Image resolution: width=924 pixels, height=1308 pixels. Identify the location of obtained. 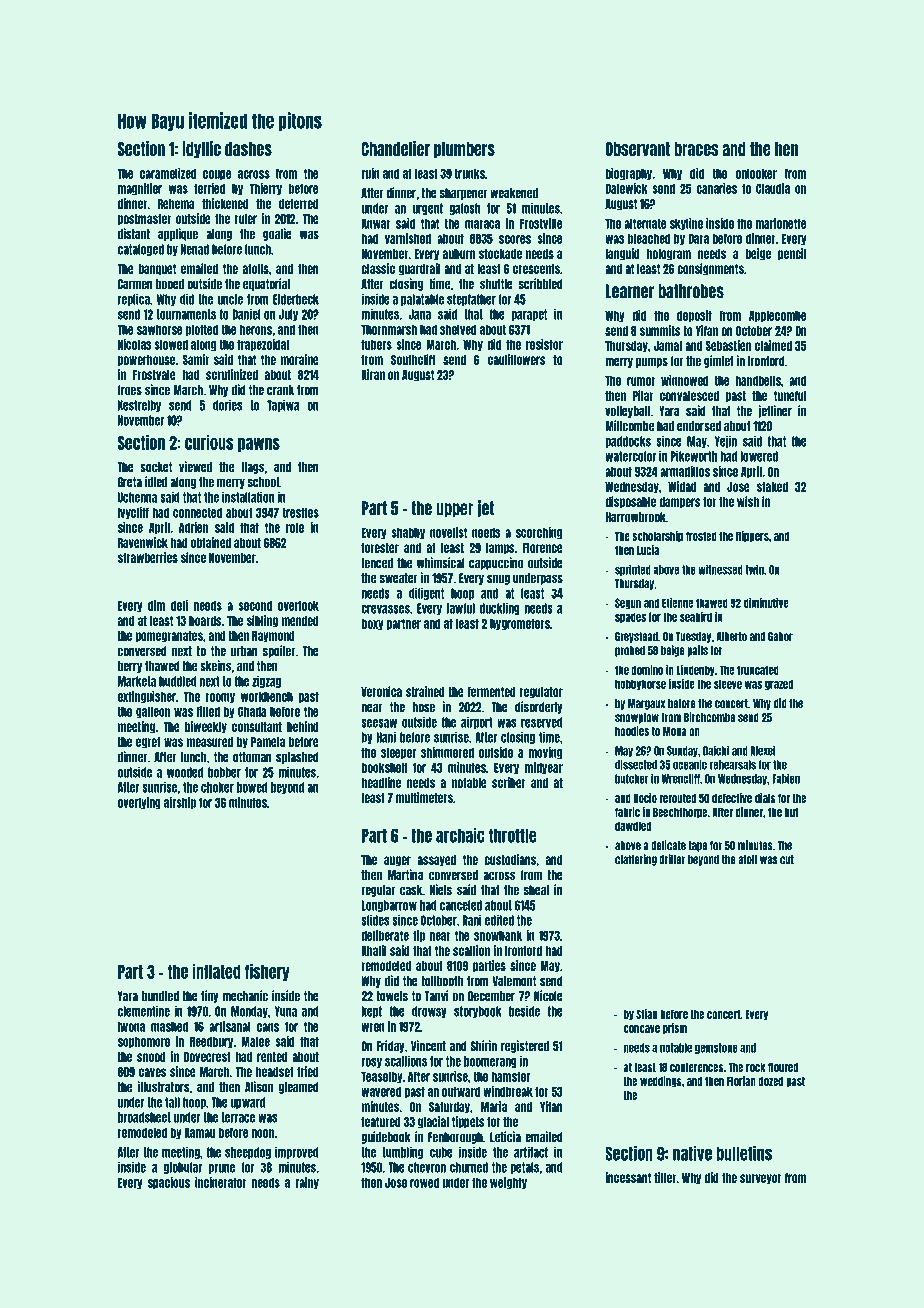
(211, 542).
